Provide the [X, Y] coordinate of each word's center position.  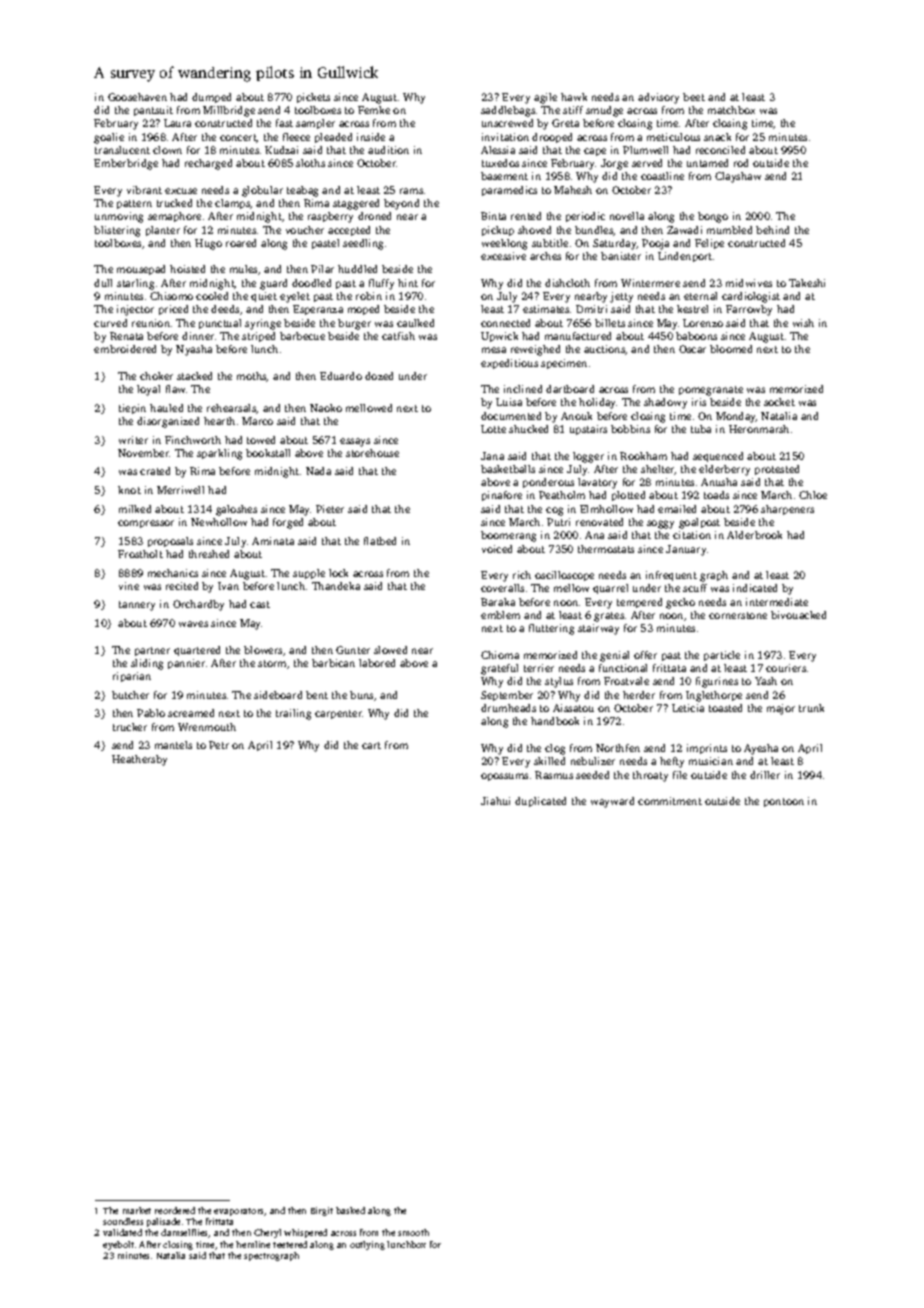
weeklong [504, 244]
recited [182, 586]
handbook [555, 721]
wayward [612, 802]
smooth [413, 1232]
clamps [233, 204]
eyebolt [118, 1245]
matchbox [731, 110]
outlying [367, 1245]
